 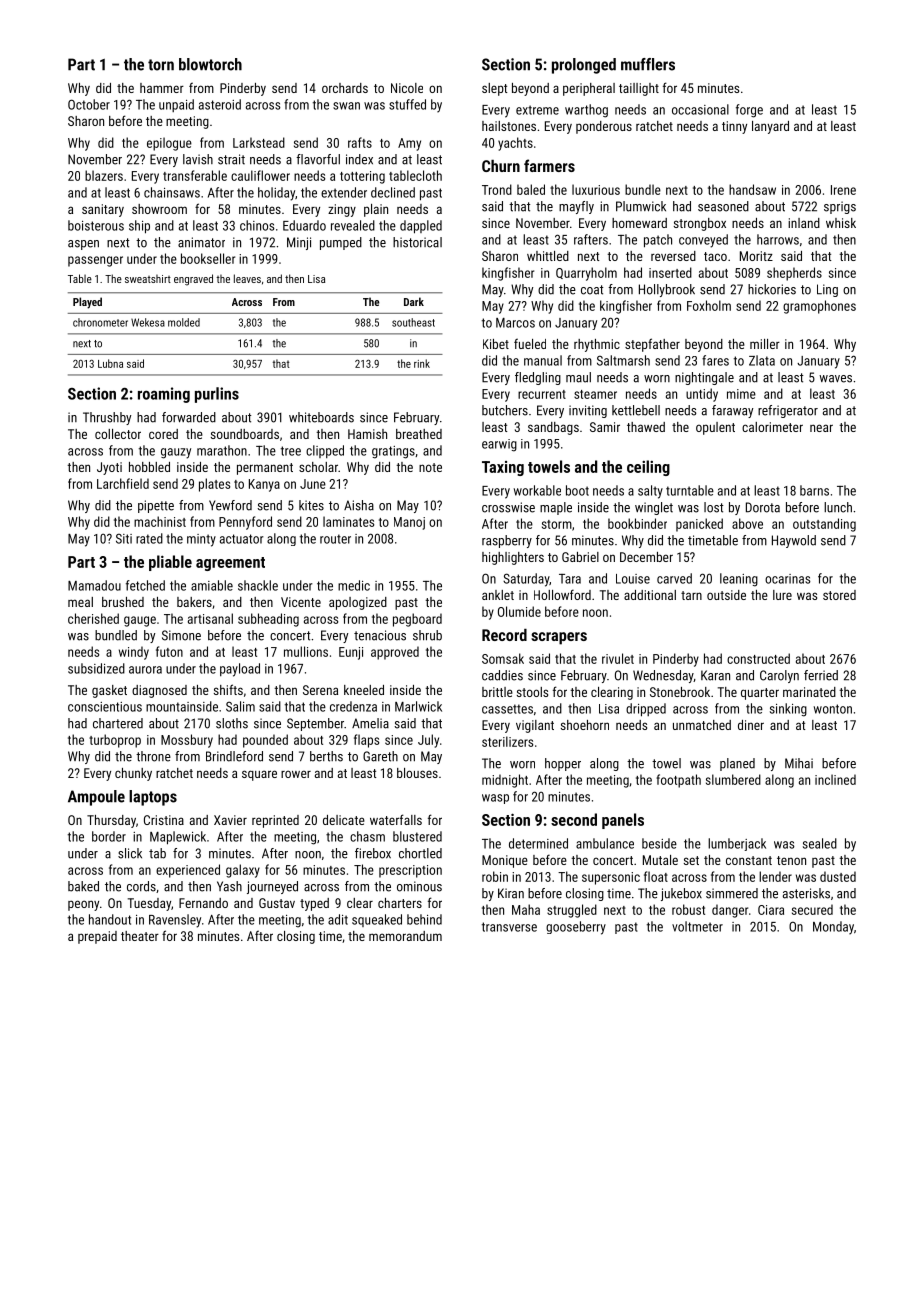 What do you see at coordinates (788, 710) in the image?
I see `sinking` at bounding box center [788, 710].
